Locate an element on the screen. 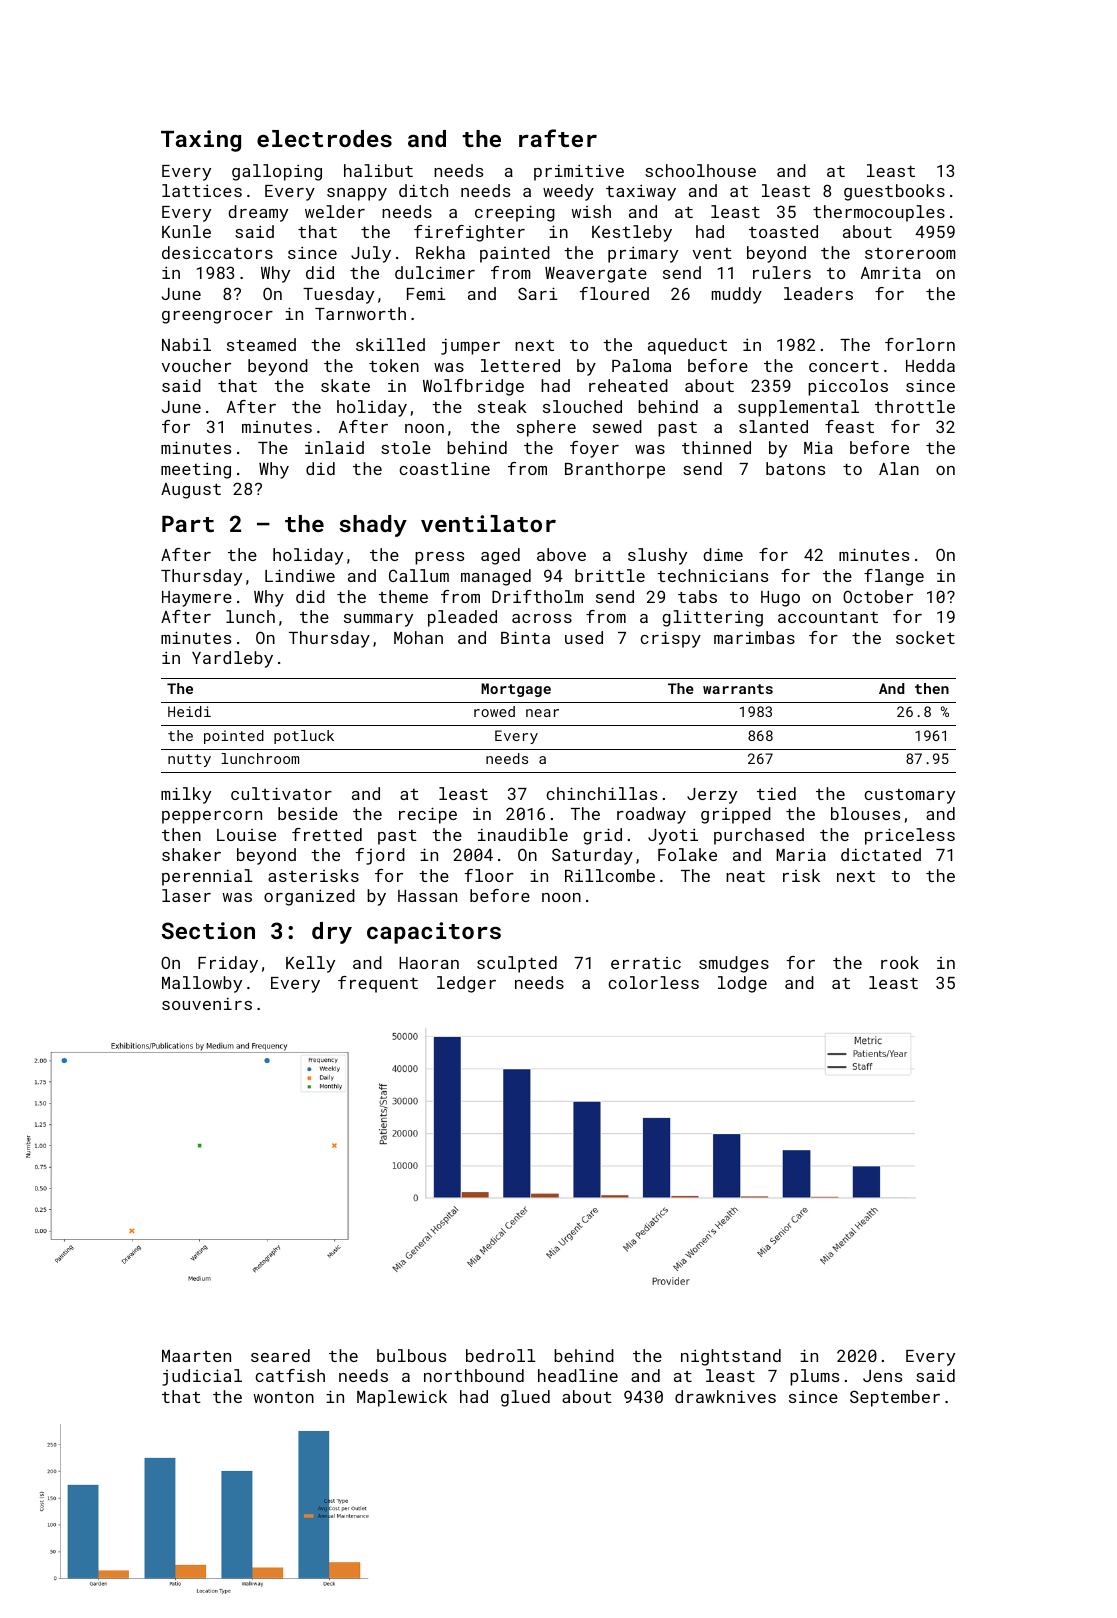  judicial is located at coordinates (202, 1377).
